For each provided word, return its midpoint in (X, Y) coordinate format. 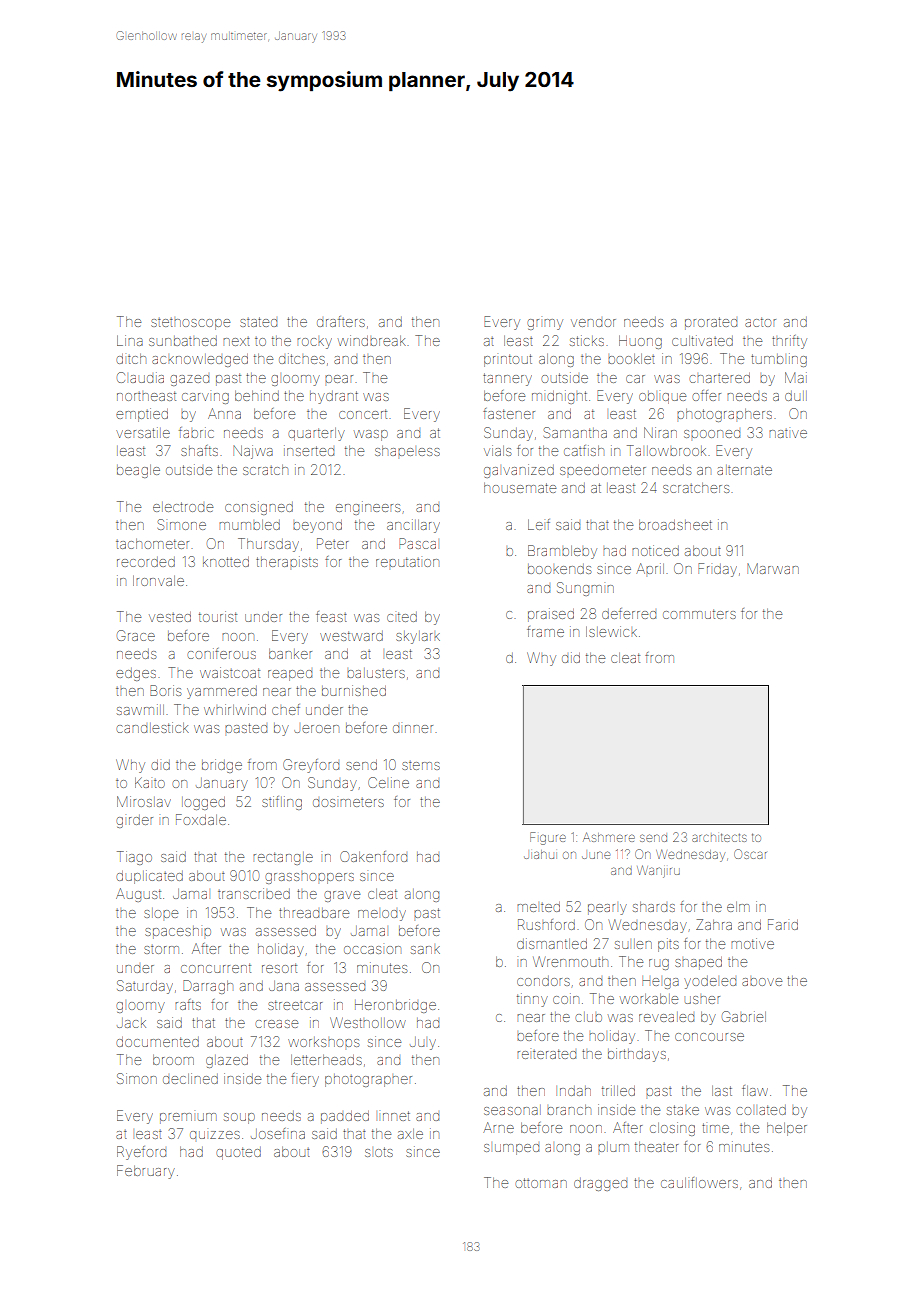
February (146, 1172)
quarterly (316, 434)
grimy (545, 324)
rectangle (283, 858)
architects (719, 837)
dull (796, 396)
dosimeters (348, 802)
